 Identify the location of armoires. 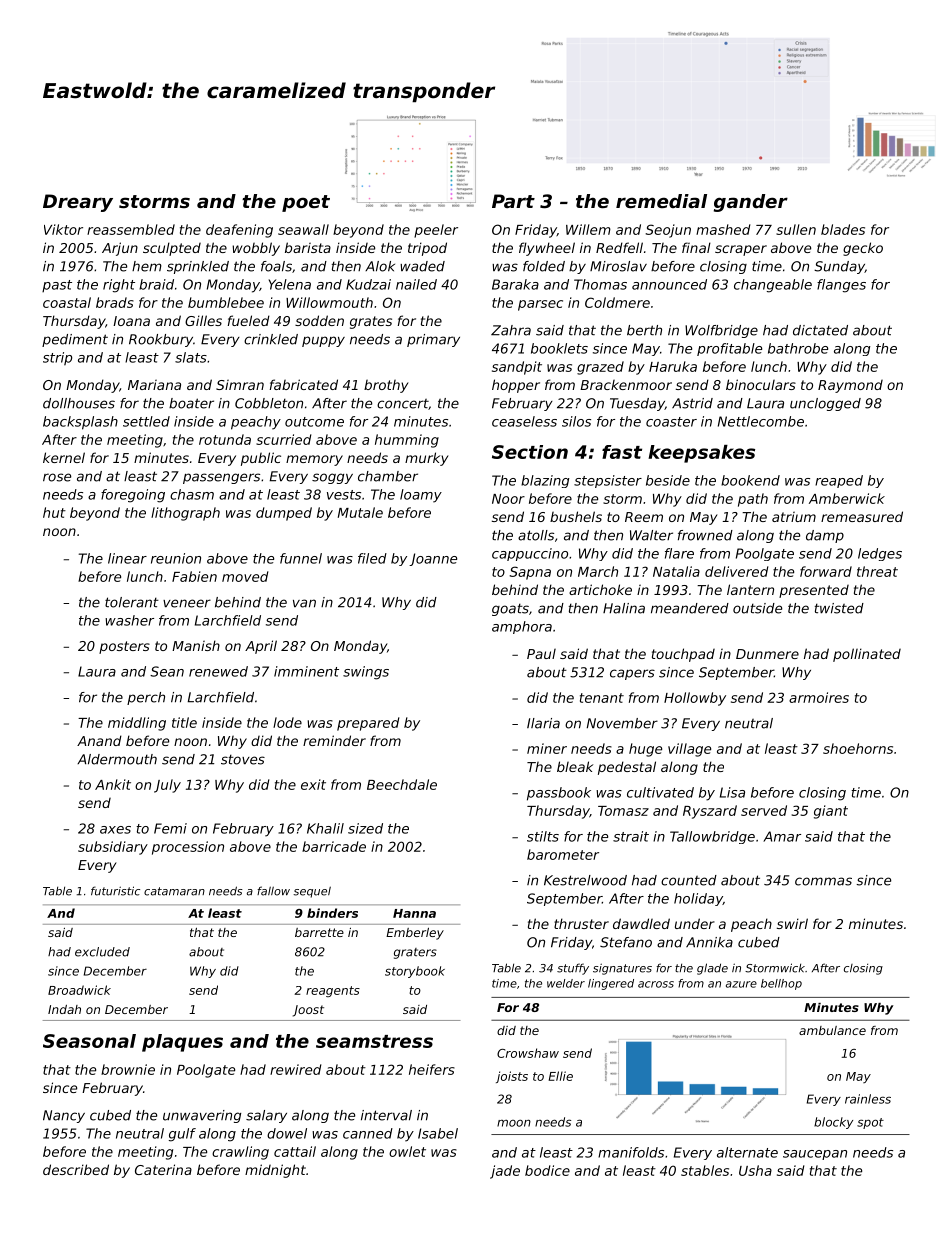
(819, 697).
